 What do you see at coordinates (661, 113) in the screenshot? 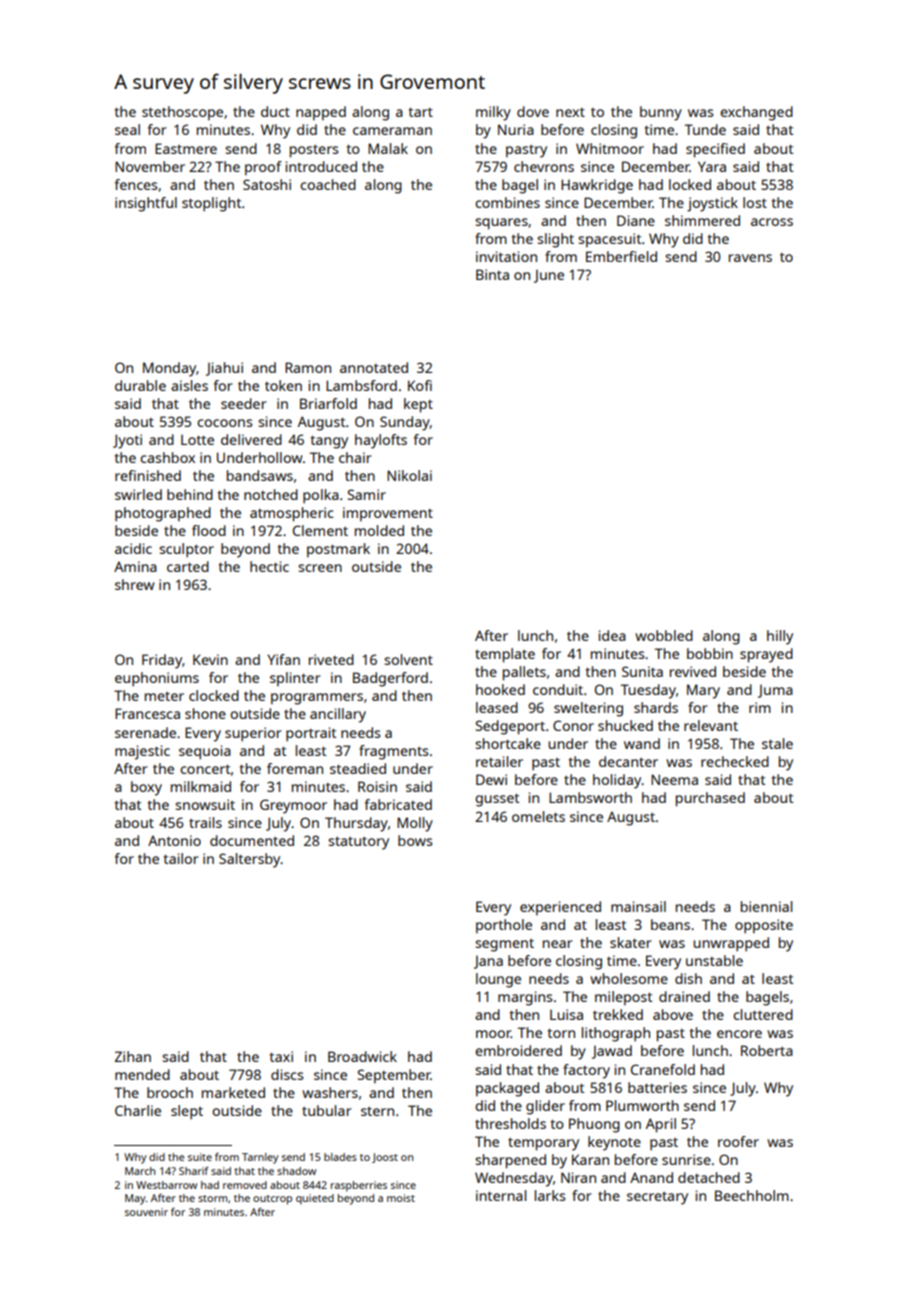
I see `bunny` at bounding box center [661, 113].
